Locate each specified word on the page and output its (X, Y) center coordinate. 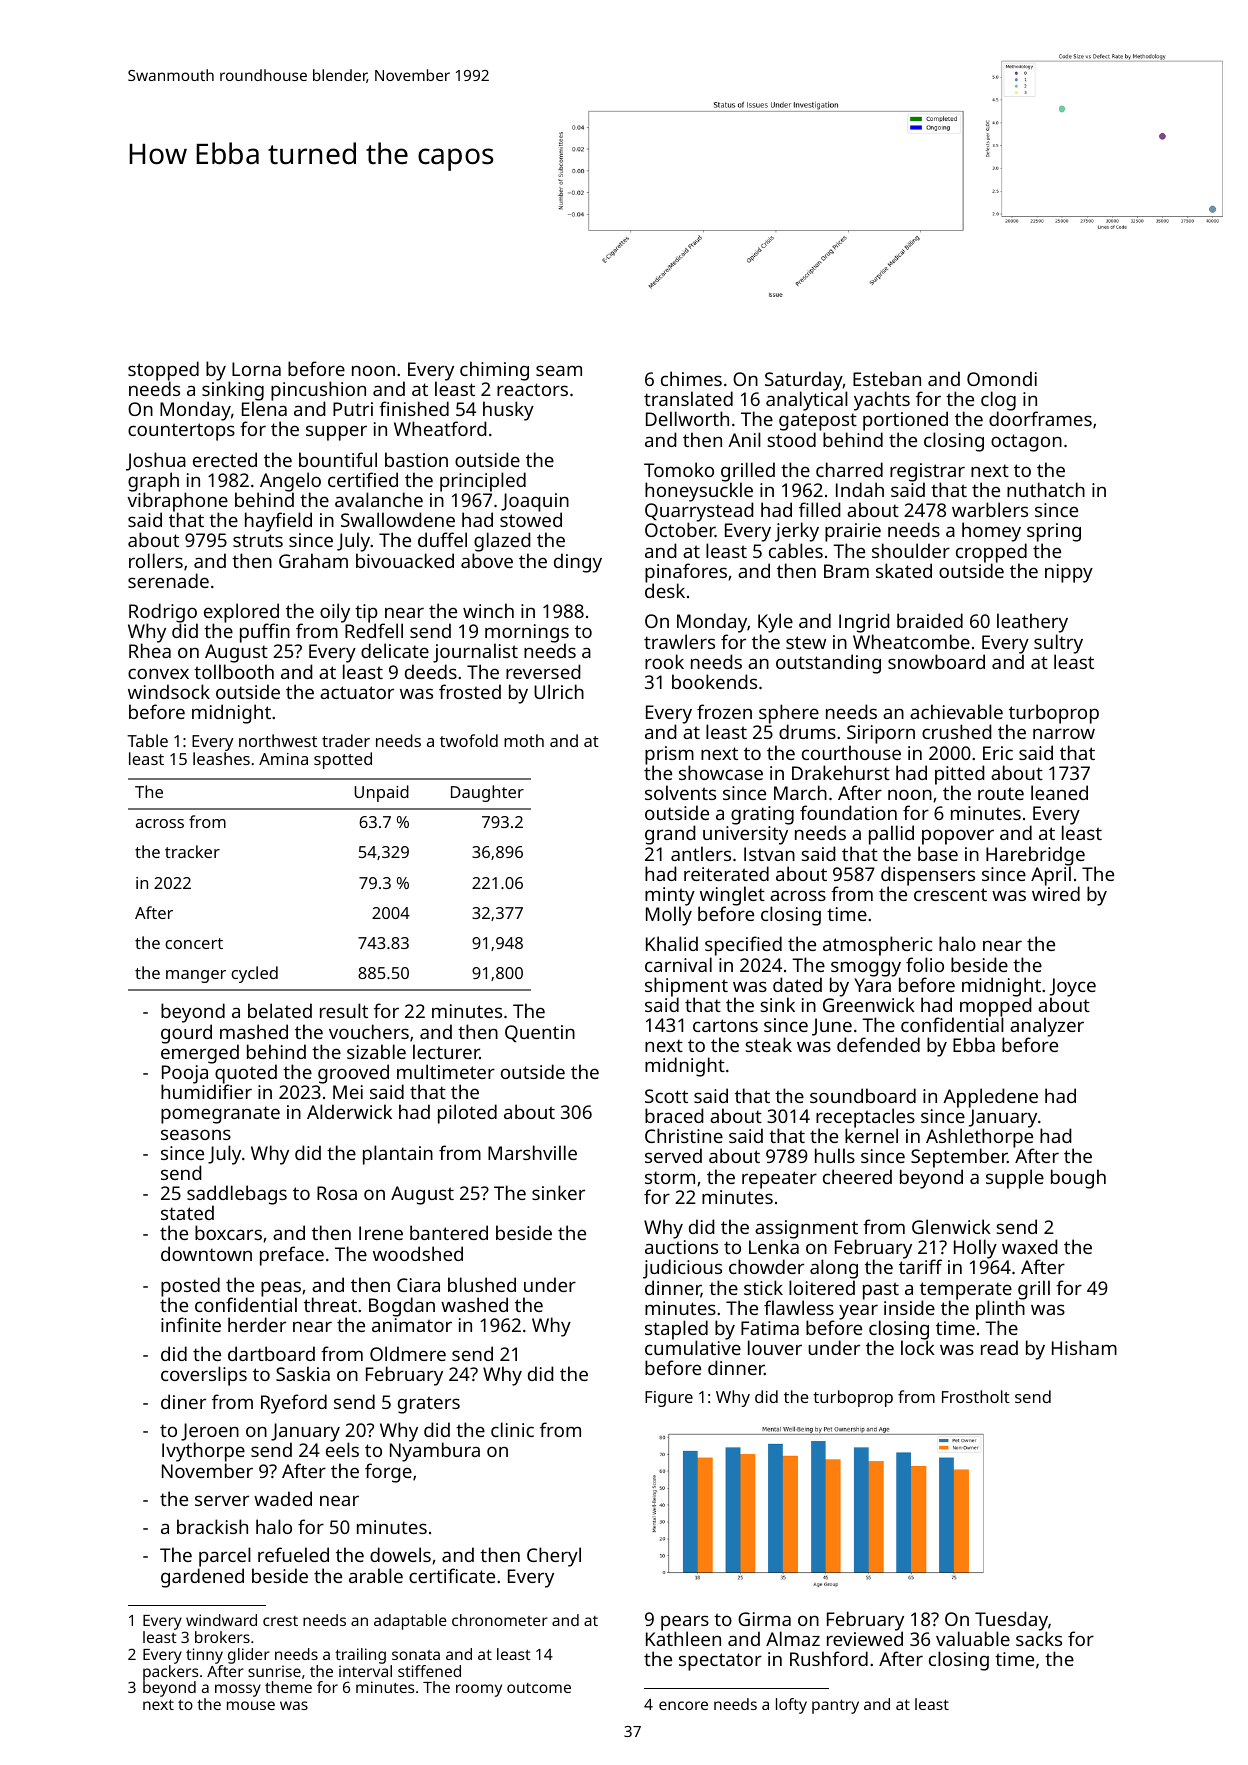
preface (292, 1256)
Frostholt (976, 1396)
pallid (891, 835)
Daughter (487, 793)
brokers (222, 1637)
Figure (669, 1399)
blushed (482, 1284)
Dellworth (687, 418)
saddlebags (237, 1195)
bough (1078, 1179)
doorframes (1040, 419)
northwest (278, 740)
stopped (163, 371)
